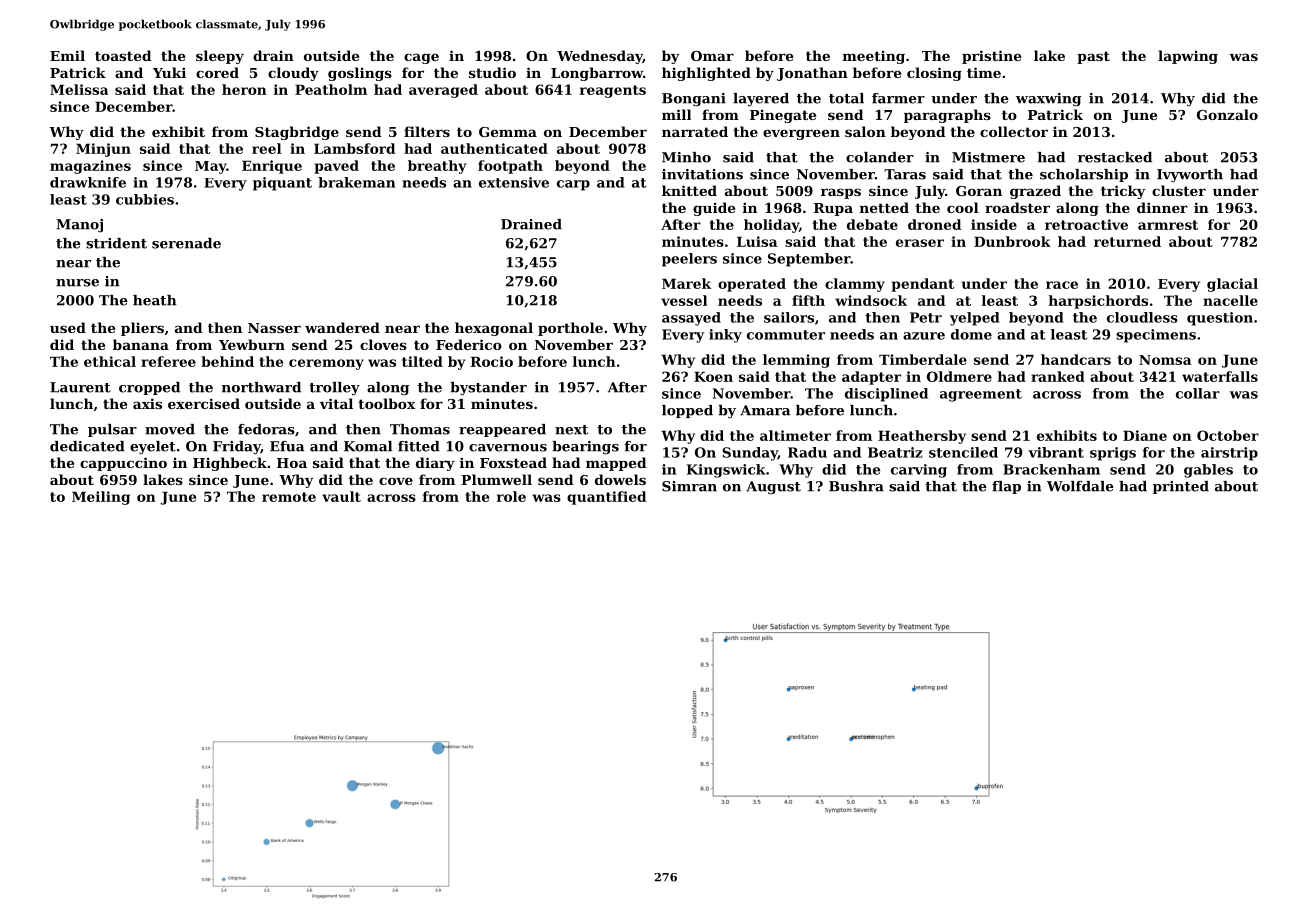  Describe the element at coordinates (289, 497) in the screenshot. I see `remote` at that location.
